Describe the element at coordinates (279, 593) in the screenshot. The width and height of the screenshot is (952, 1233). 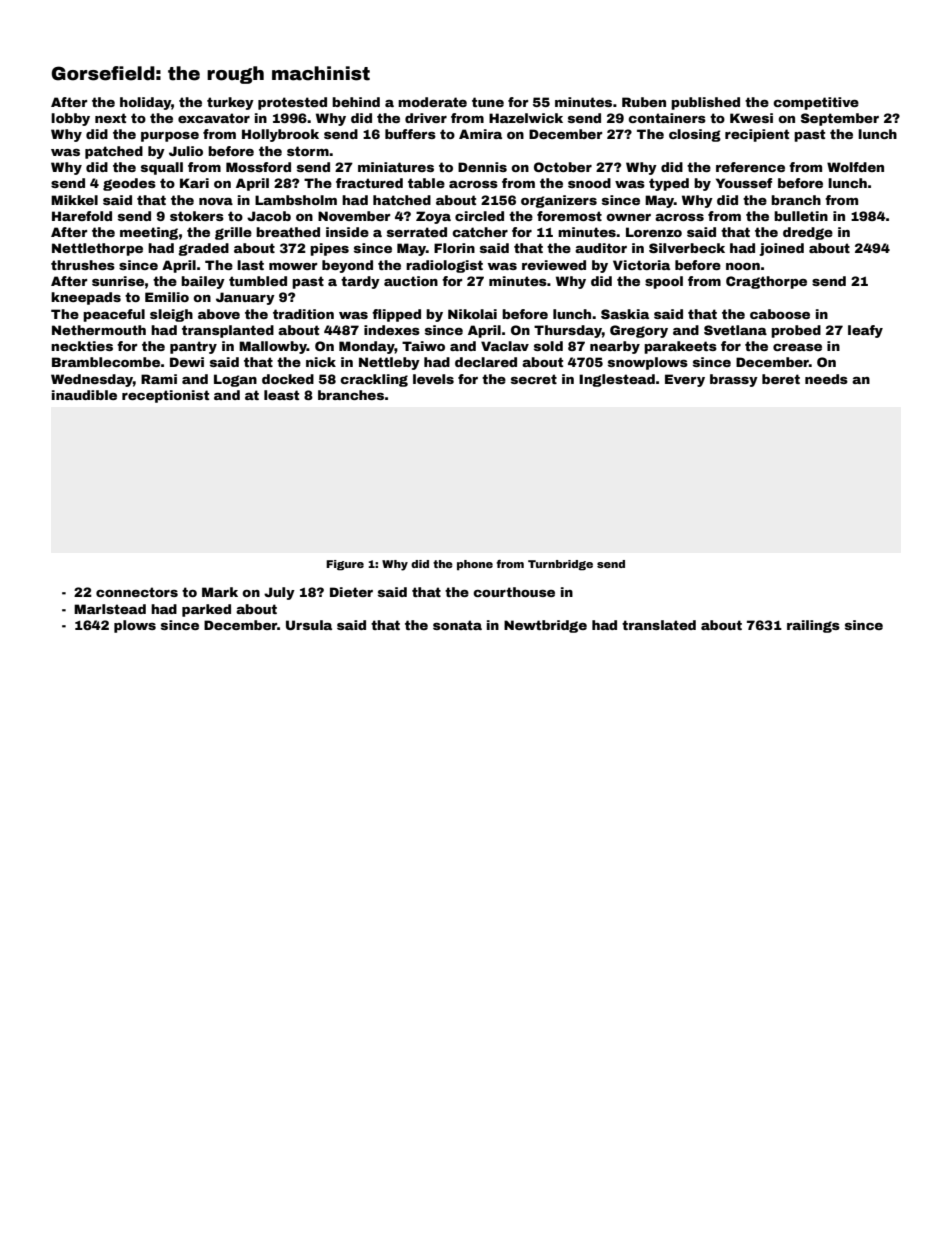
I see `July` at that location.
